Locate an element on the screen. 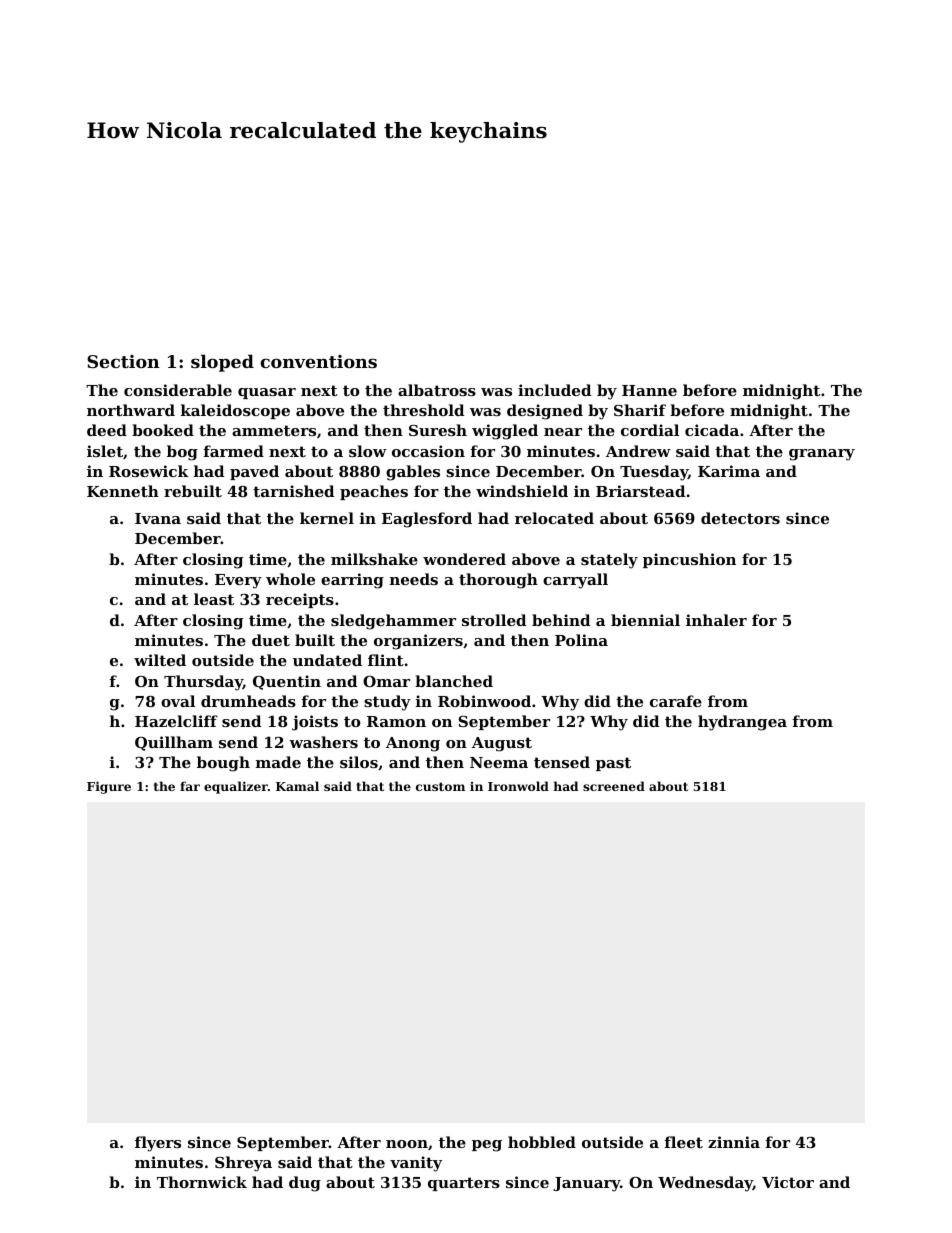  strolled is located at coordinates (494, 620).
